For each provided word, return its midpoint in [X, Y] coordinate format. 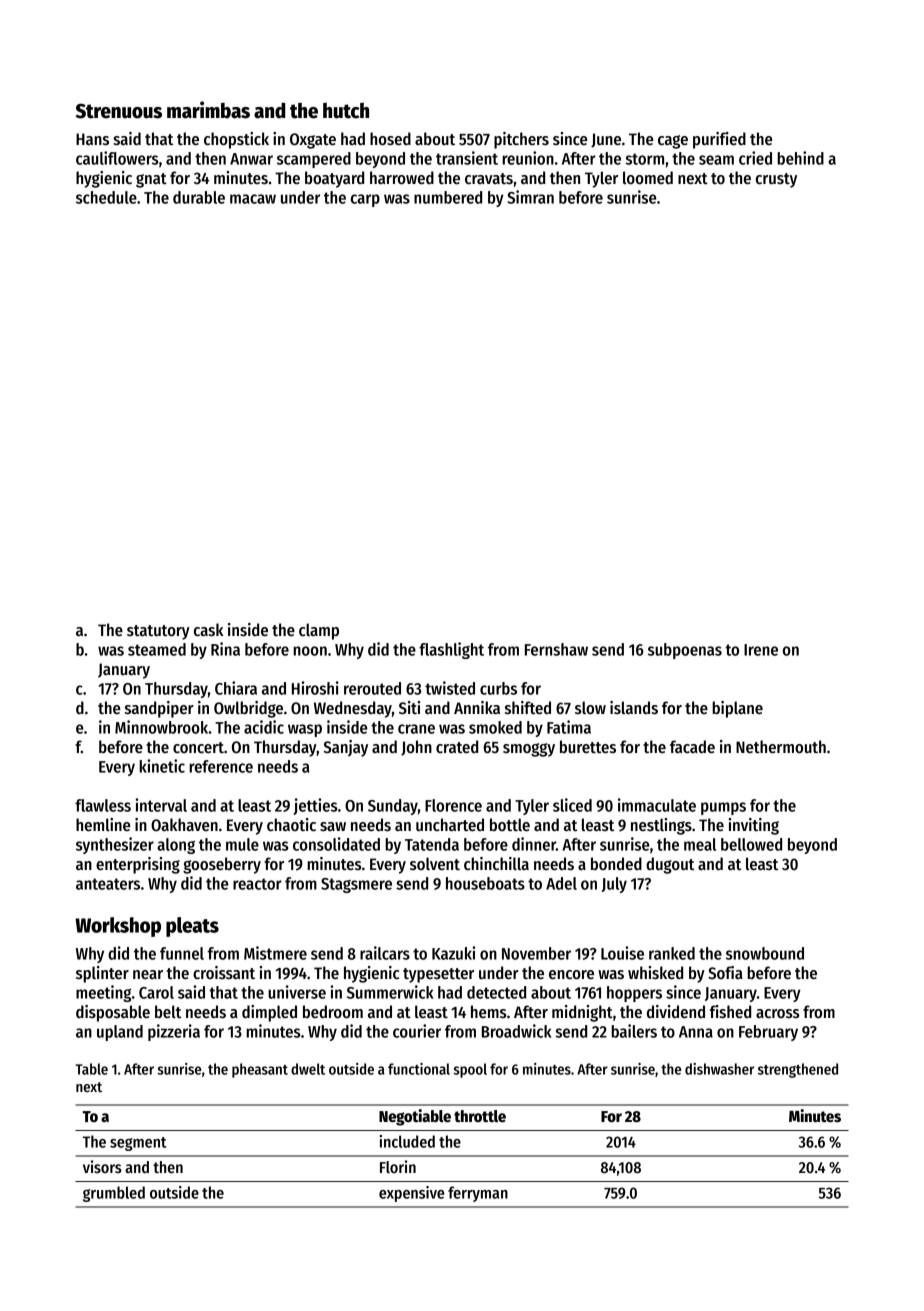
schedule [106, 197]
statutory [158, 632]
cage [673, 142]
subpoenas [685, 651]
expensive [411, 1194]
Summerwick [390, 992]
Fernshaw [556, 649]
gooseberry [222, 865]
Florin [398, 1166]
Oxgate [313, 141]
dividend [676, 1012]
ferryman [478, 1194]
